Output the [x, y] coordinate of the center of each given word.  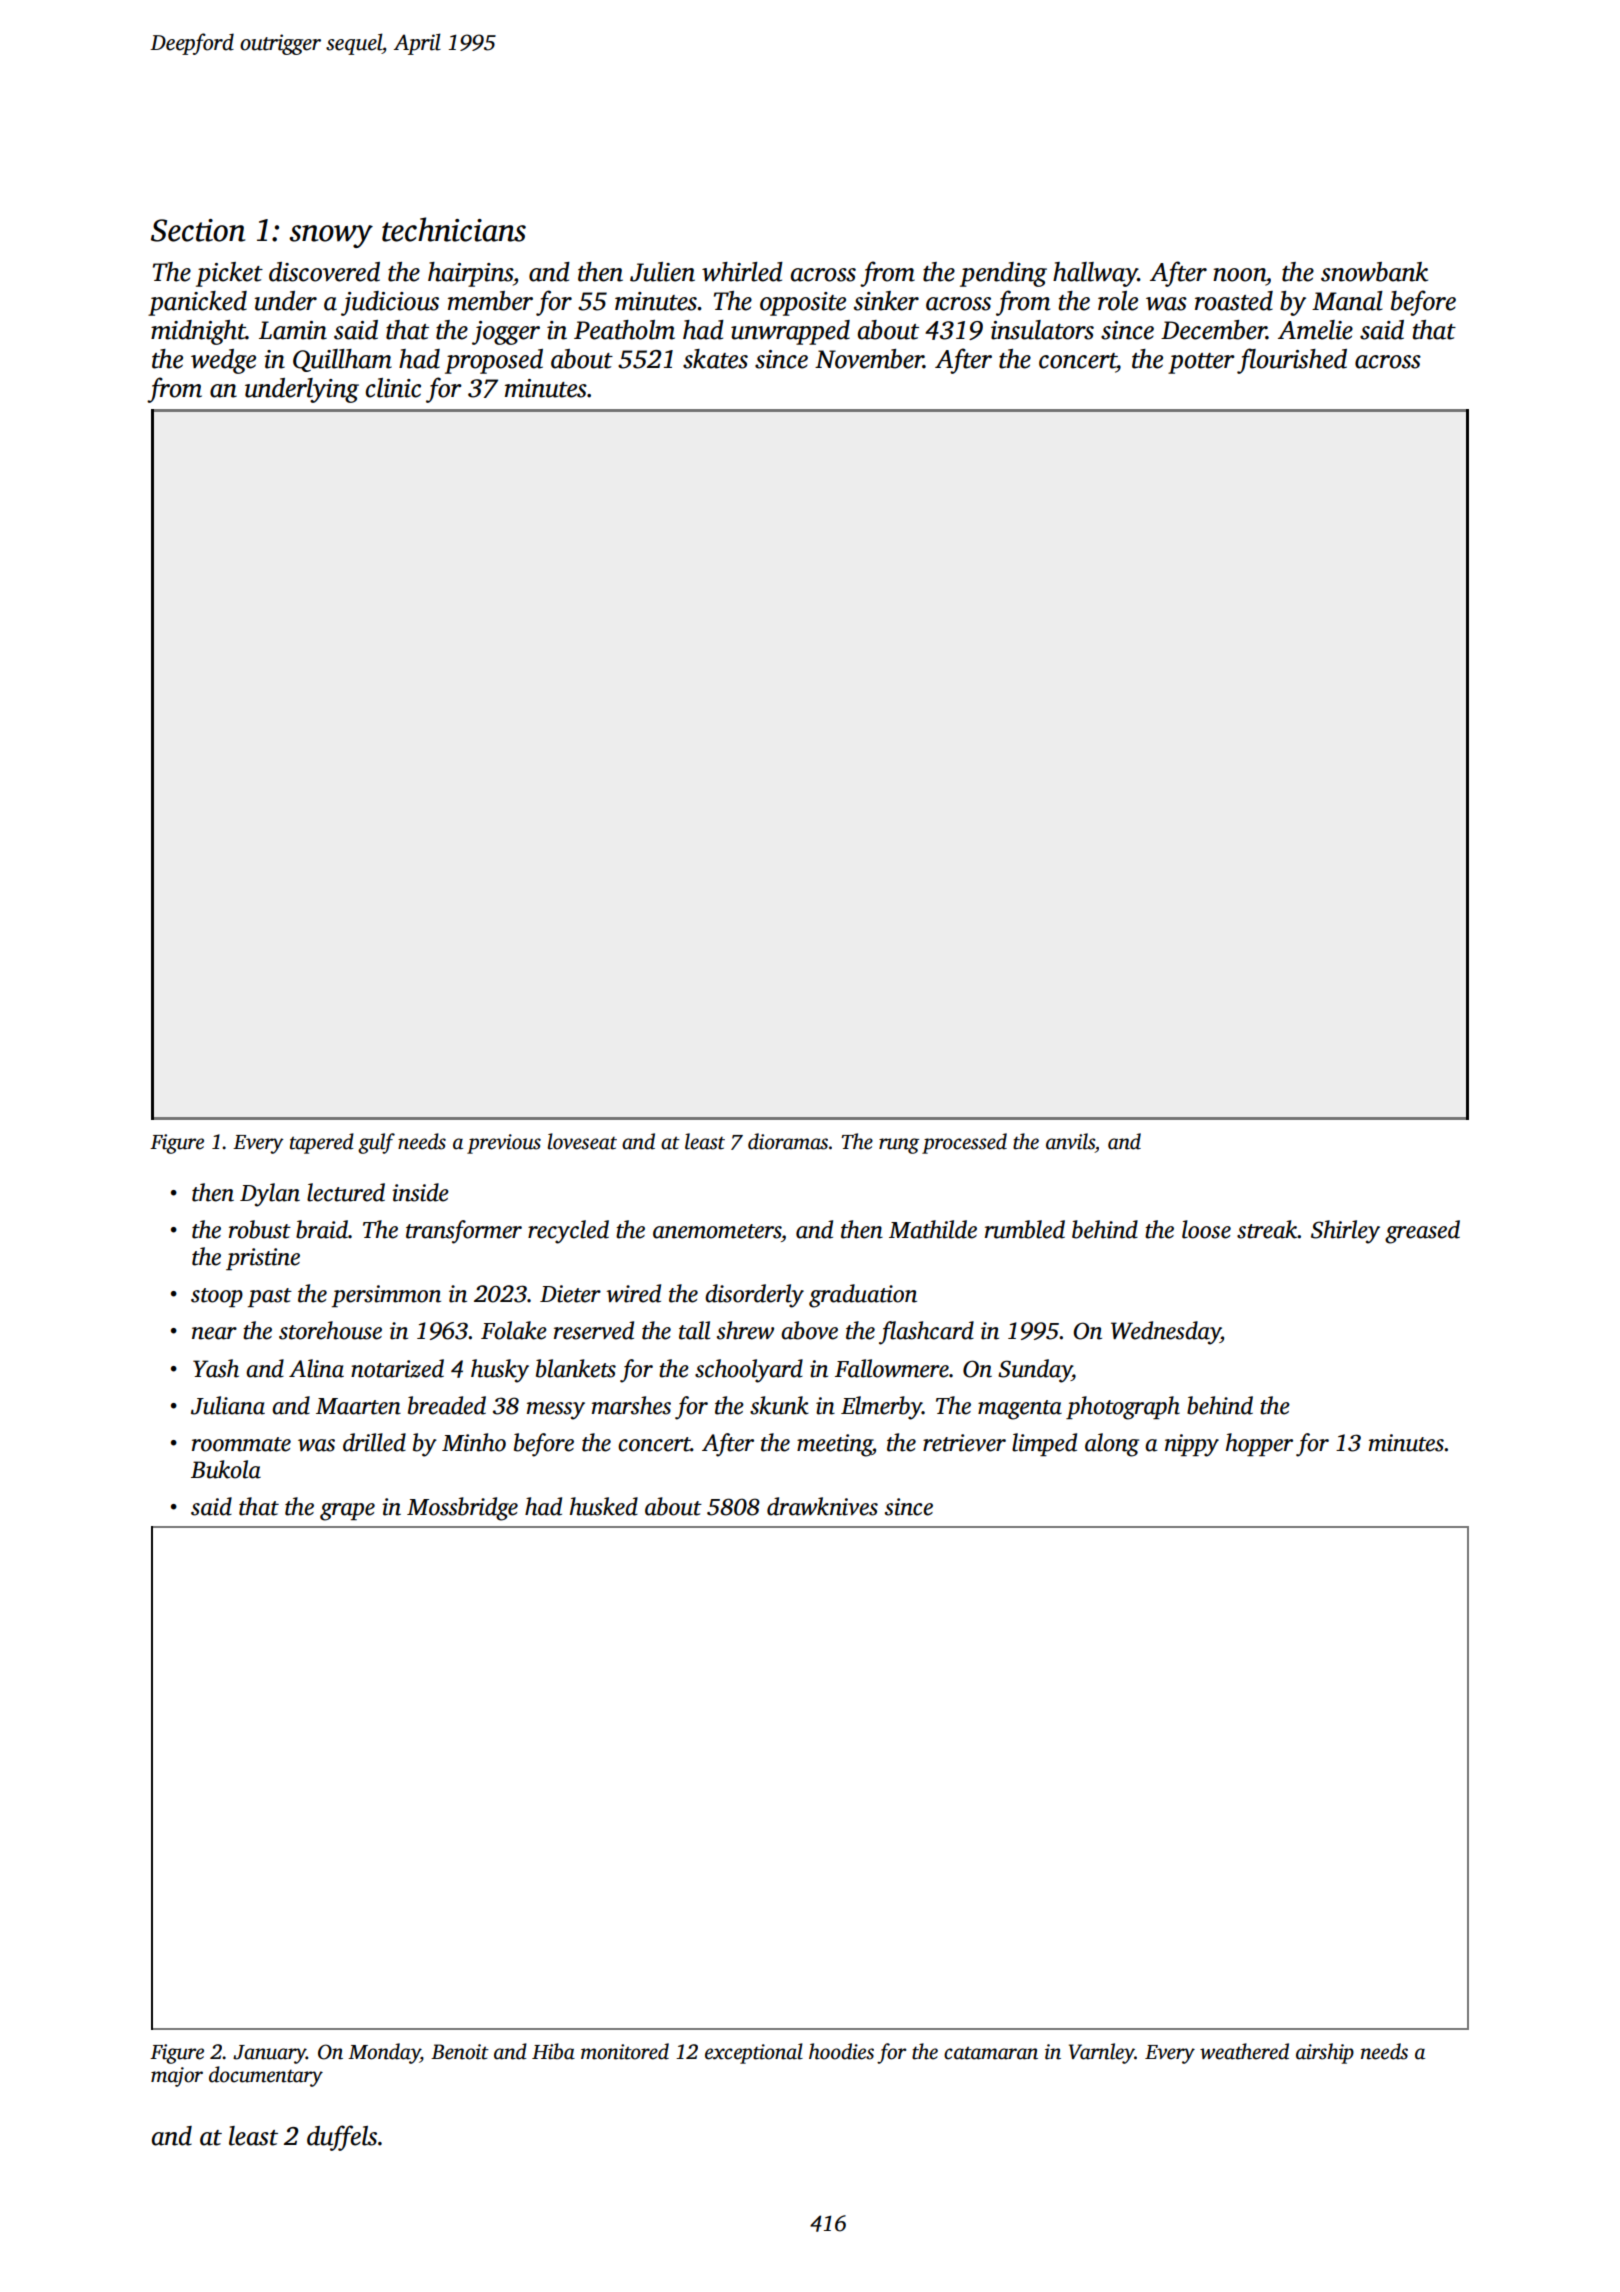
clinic [393, 388]
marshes [631, 1405]
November [869, 359]
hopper [1259, 1444]
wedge [223, 361]
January [269, 2054]
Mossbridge [462, 1509]
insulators [1042, 330]
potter [1201, 363]
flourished [1292, 361]
